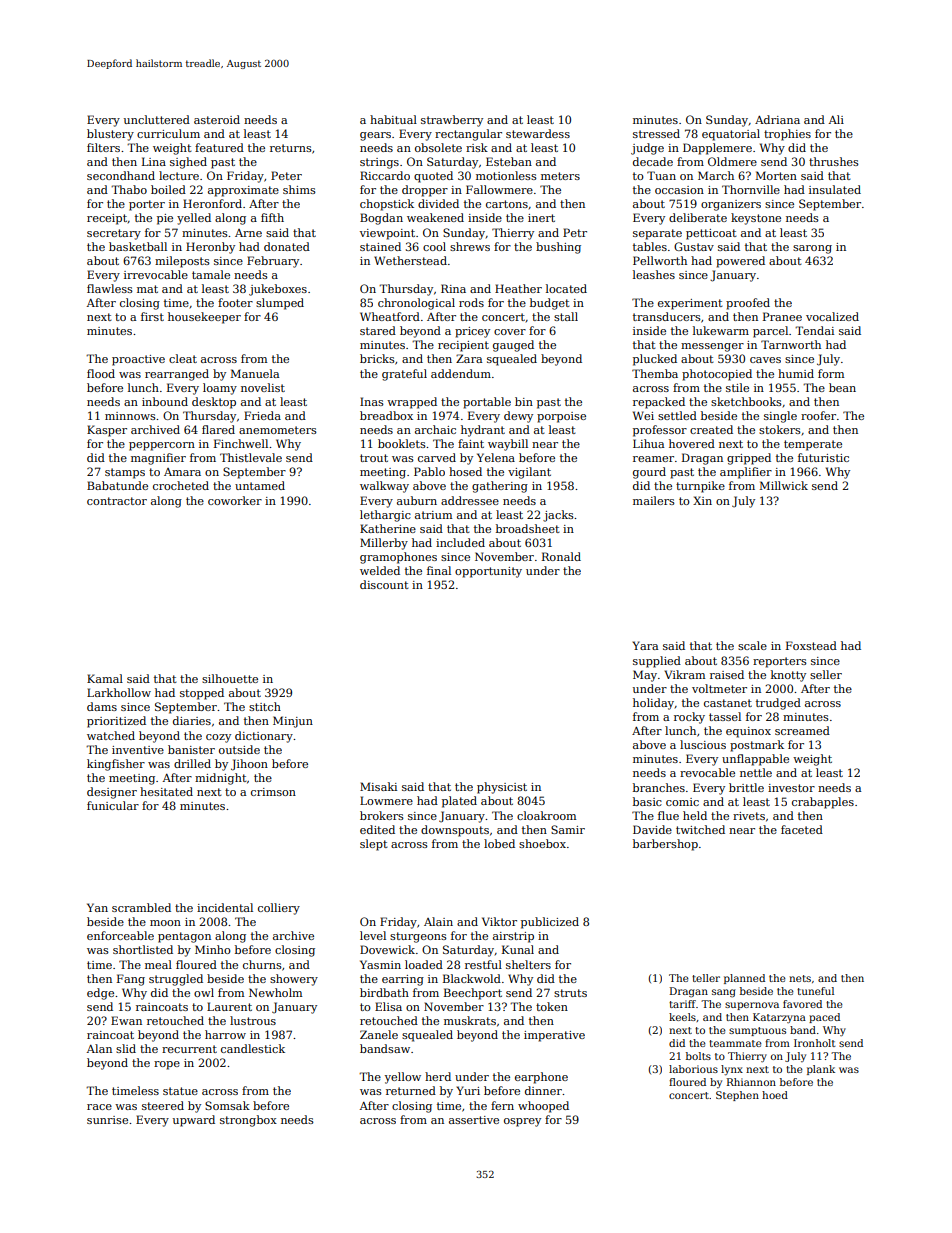  What do you see at coordinates (802, 829) in the screenshot?
I see `faceted` at bounding box center [802, 829].
